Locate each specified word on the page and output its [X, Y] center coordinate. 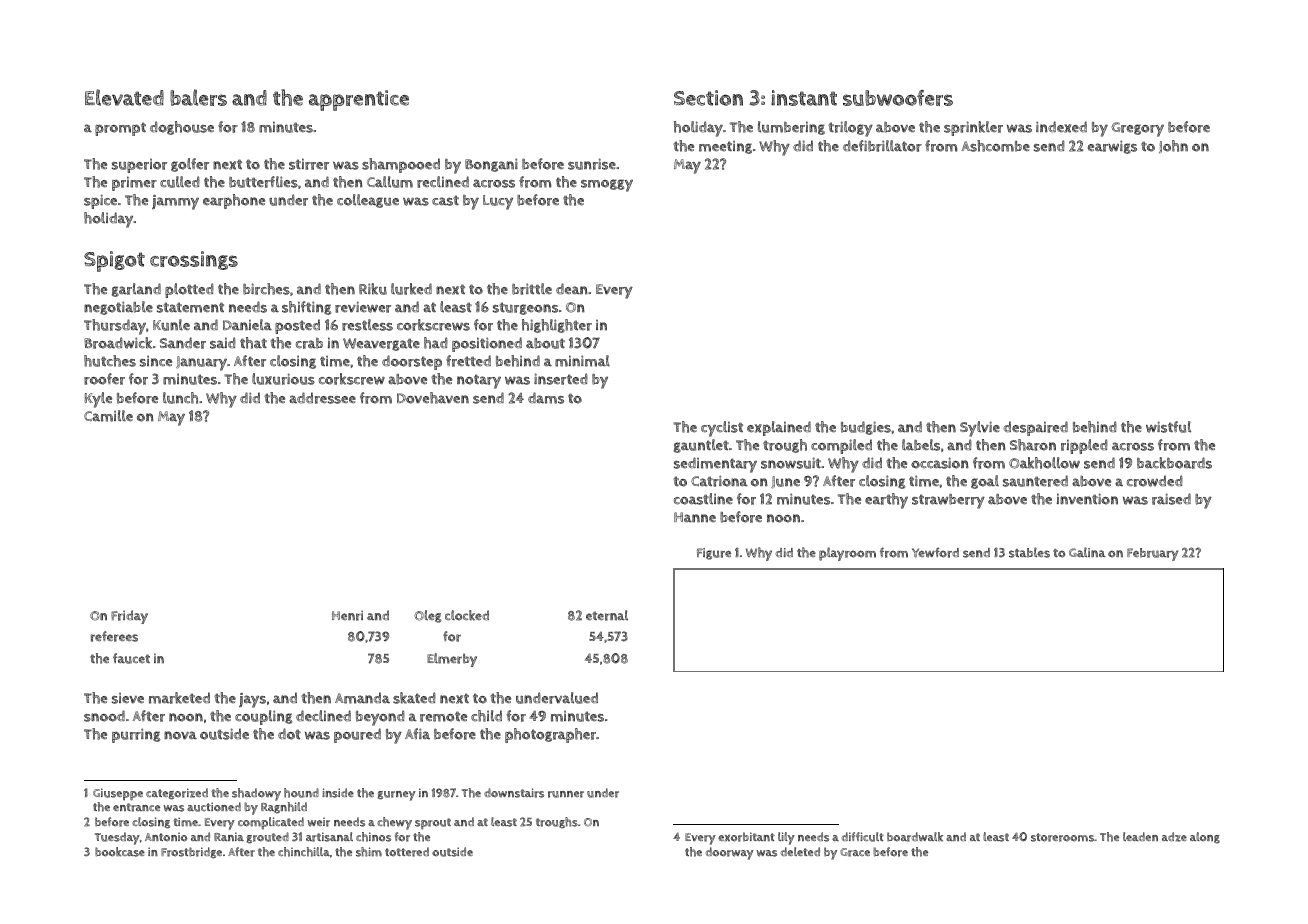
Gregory [1137, 129]
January [201, 363]
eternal [607, 615]
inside [338, 793]
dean [572, 289]
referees [114, 636]
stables [1029, 552]
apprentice [359, 100]
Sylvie [980, 429]
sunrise [592, 164]
